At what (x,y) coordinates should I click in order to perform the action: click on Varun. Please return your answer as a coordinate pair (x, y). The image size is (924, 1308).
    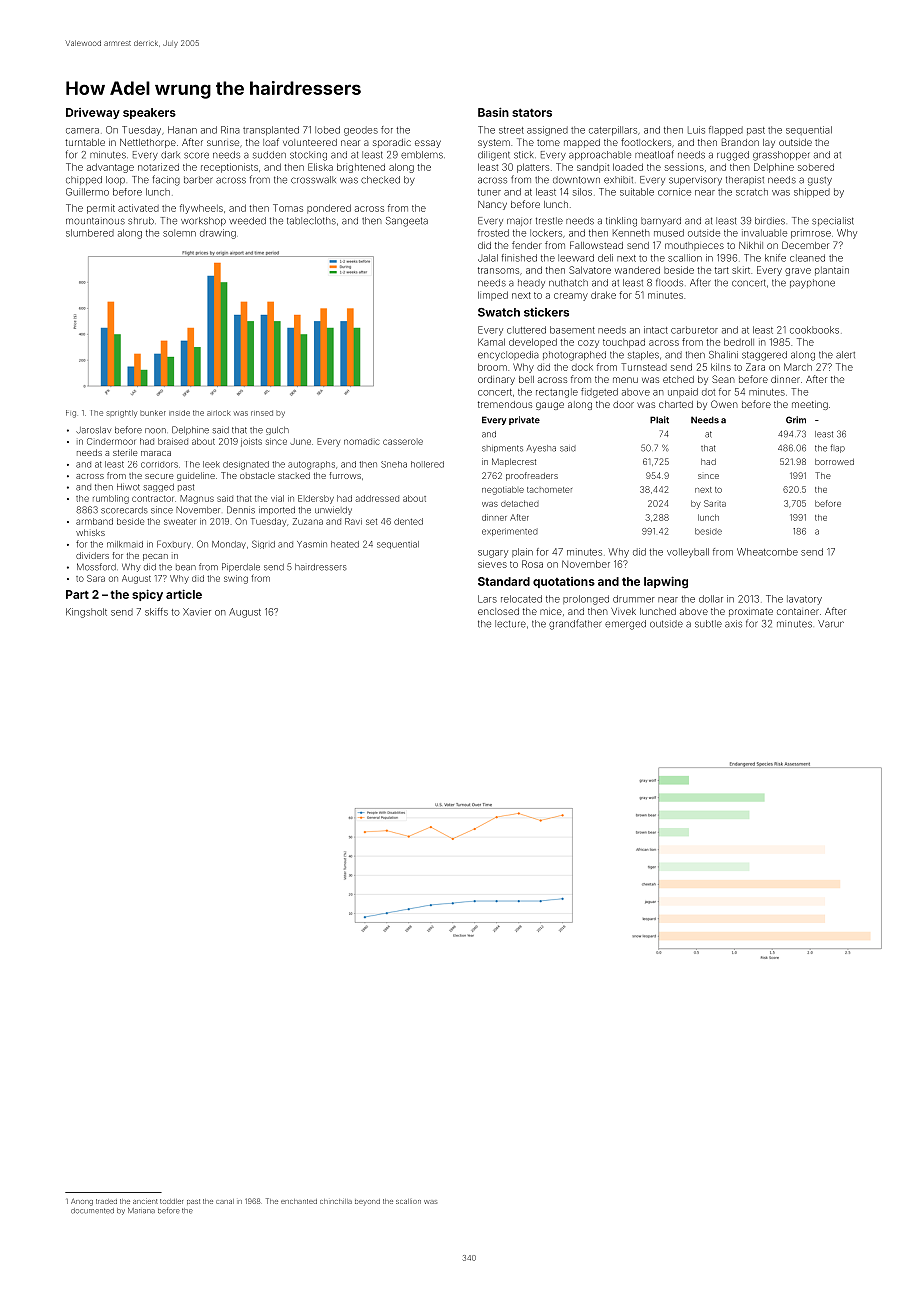
    Looking at the image, I should click on (831, 624).
